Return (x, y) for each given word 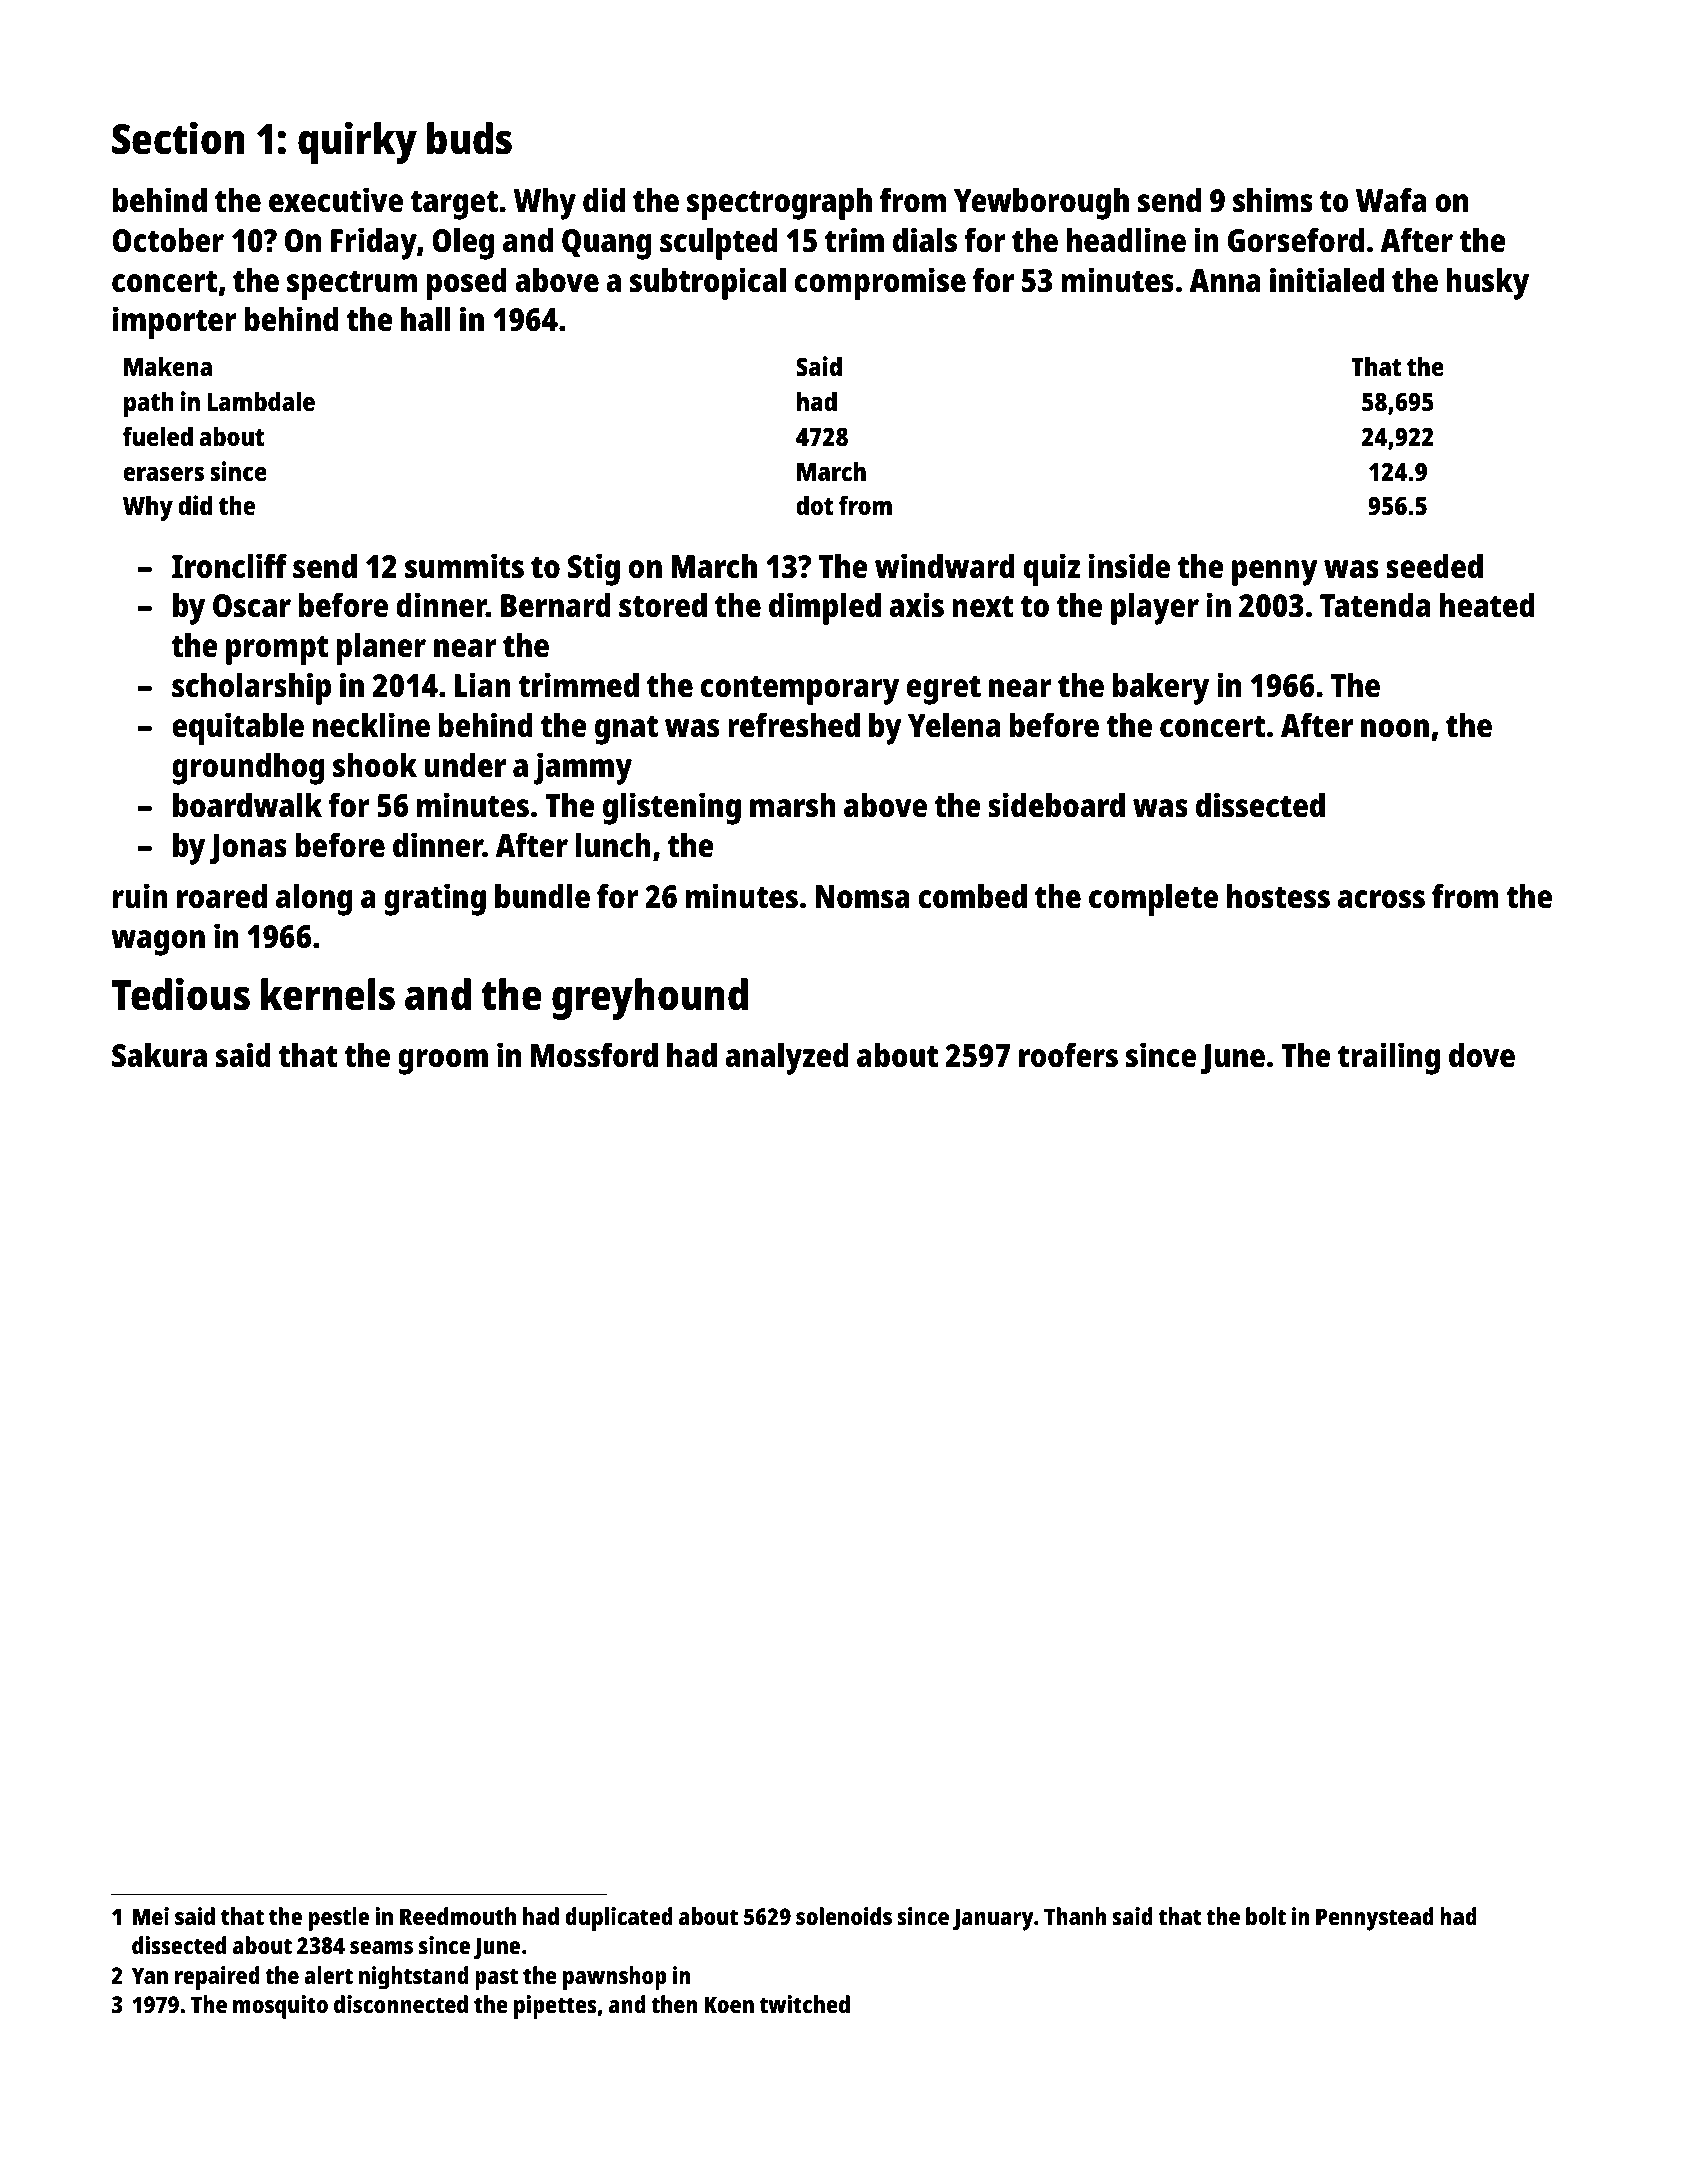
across (1381, 899)
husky (1487, 284)
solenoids (844, 1916)
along (314, 900)
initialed (1327, 280)
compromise (880, 283)
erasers (163, 474)
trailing (1389, 1058)
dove (1482, 1055)
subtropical (708, 283)
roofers (1068, 1055)
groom (443, 1062)
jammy (583, 768)
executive (336, 200)
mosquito (280, 2007)
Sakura (159, 1055)
